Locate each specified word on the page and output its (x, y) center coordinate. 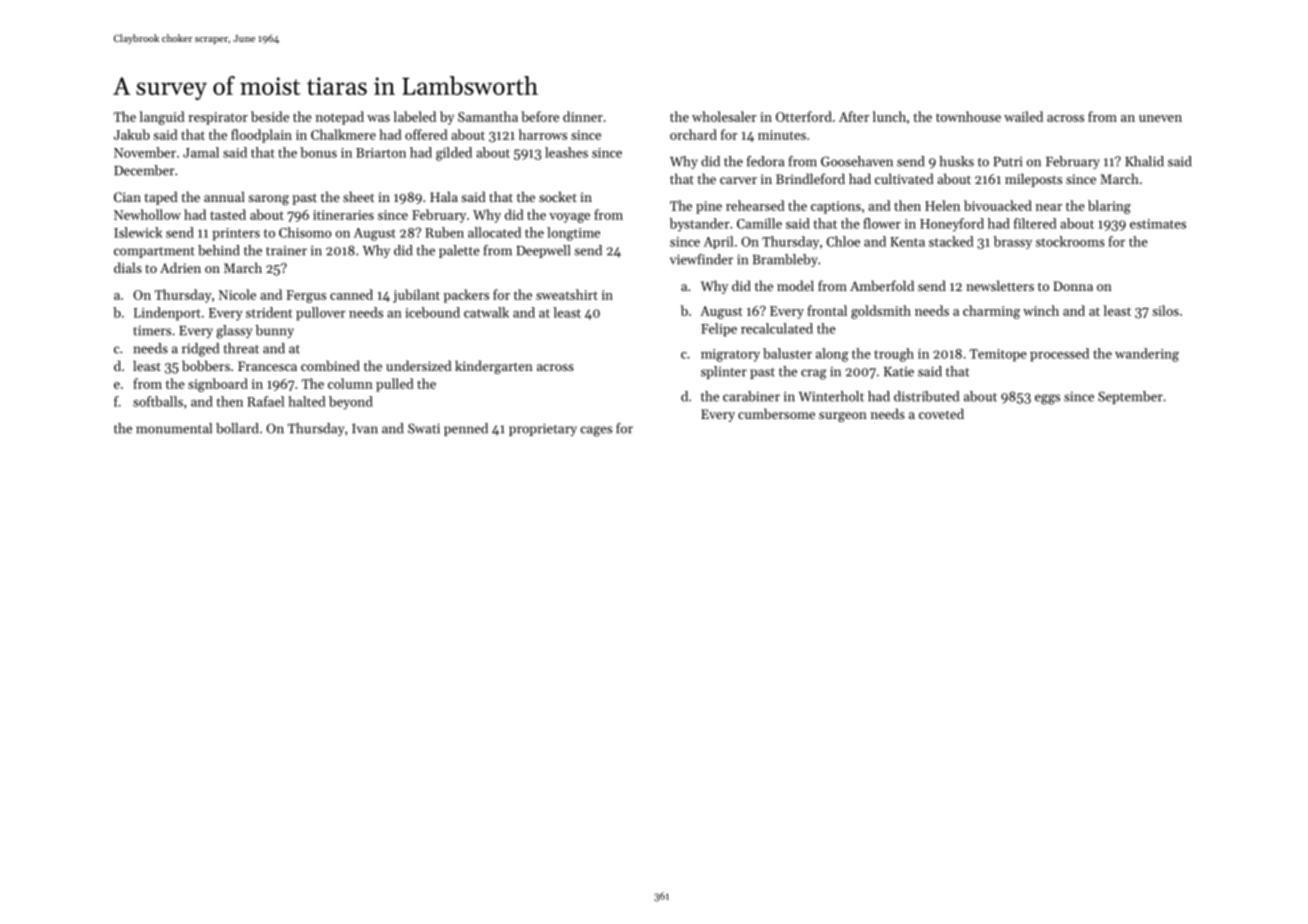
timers (152, 331)
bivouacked (998, 205)
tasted (228, 214)
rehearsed (755, 205)
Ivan (365, 429)
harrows (543, 134)
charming (991, 312)
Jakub (132, 134)
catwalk (486, 312)
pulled (395, 385)
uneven (1160, 118)
